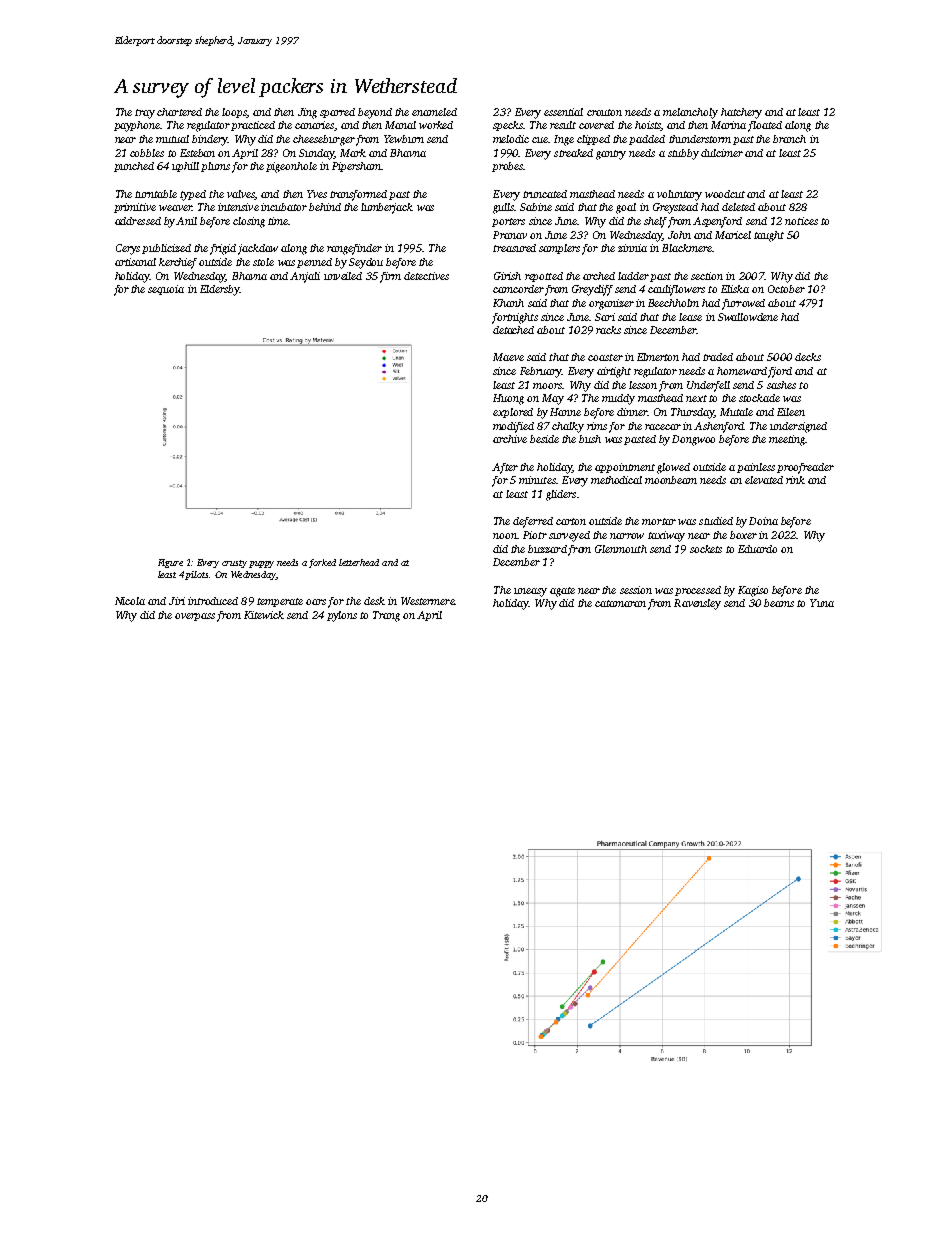 This screenshot has height=1233, width=952. Describe the element at coordinates (508, 357) in the screenshot. I see `Maeve` at that location.
